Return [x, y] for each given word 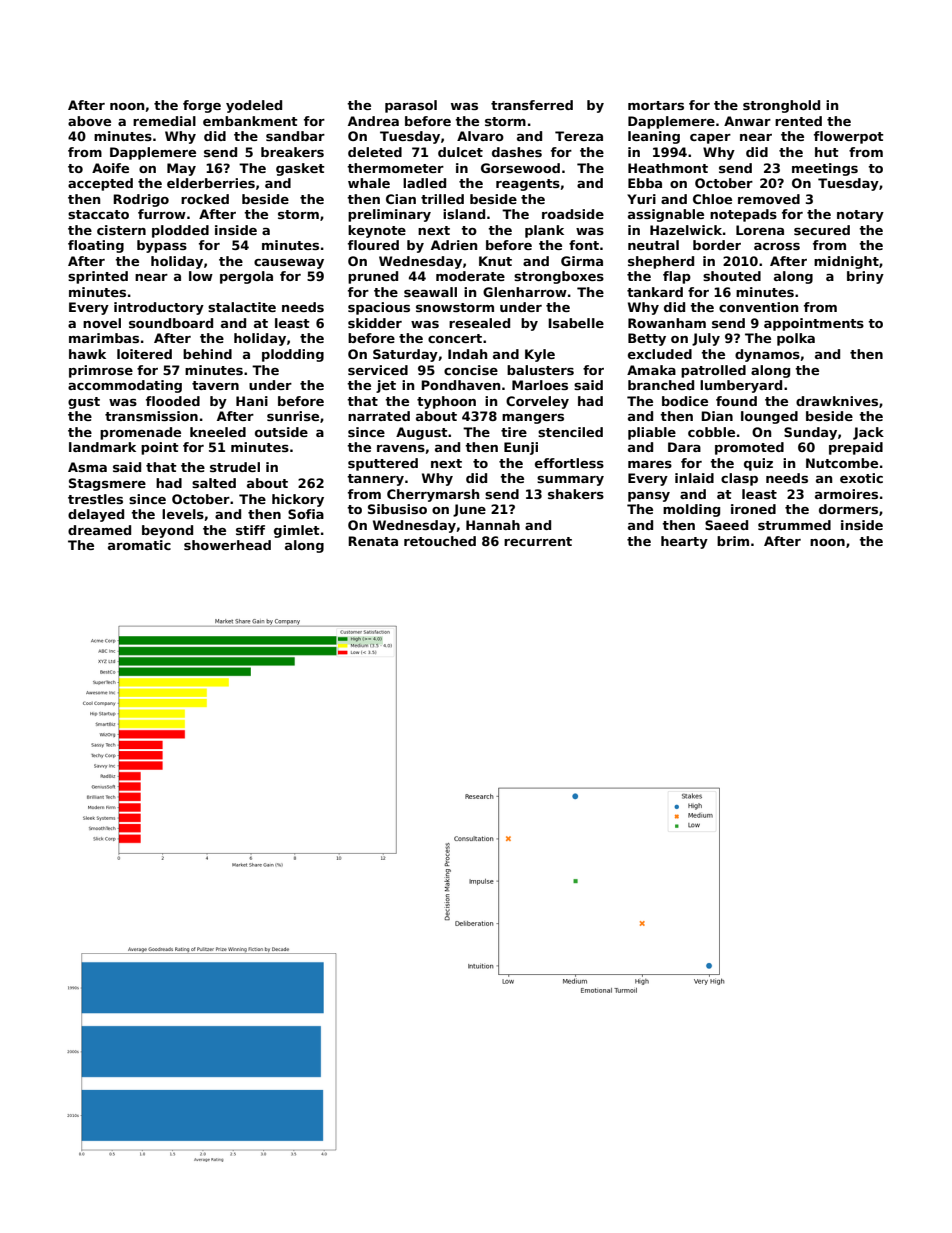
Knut [495, 261]
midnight [846, 262]
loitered [144, 354]
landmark [102, 447]
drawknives [837, 401]
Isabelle [576, 323]
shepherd [661, 262]
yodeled [254, 106]
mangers [533, 419]
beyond [167, 531]
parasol [411, 106]
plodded [180, 231]
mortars [656, 105]
